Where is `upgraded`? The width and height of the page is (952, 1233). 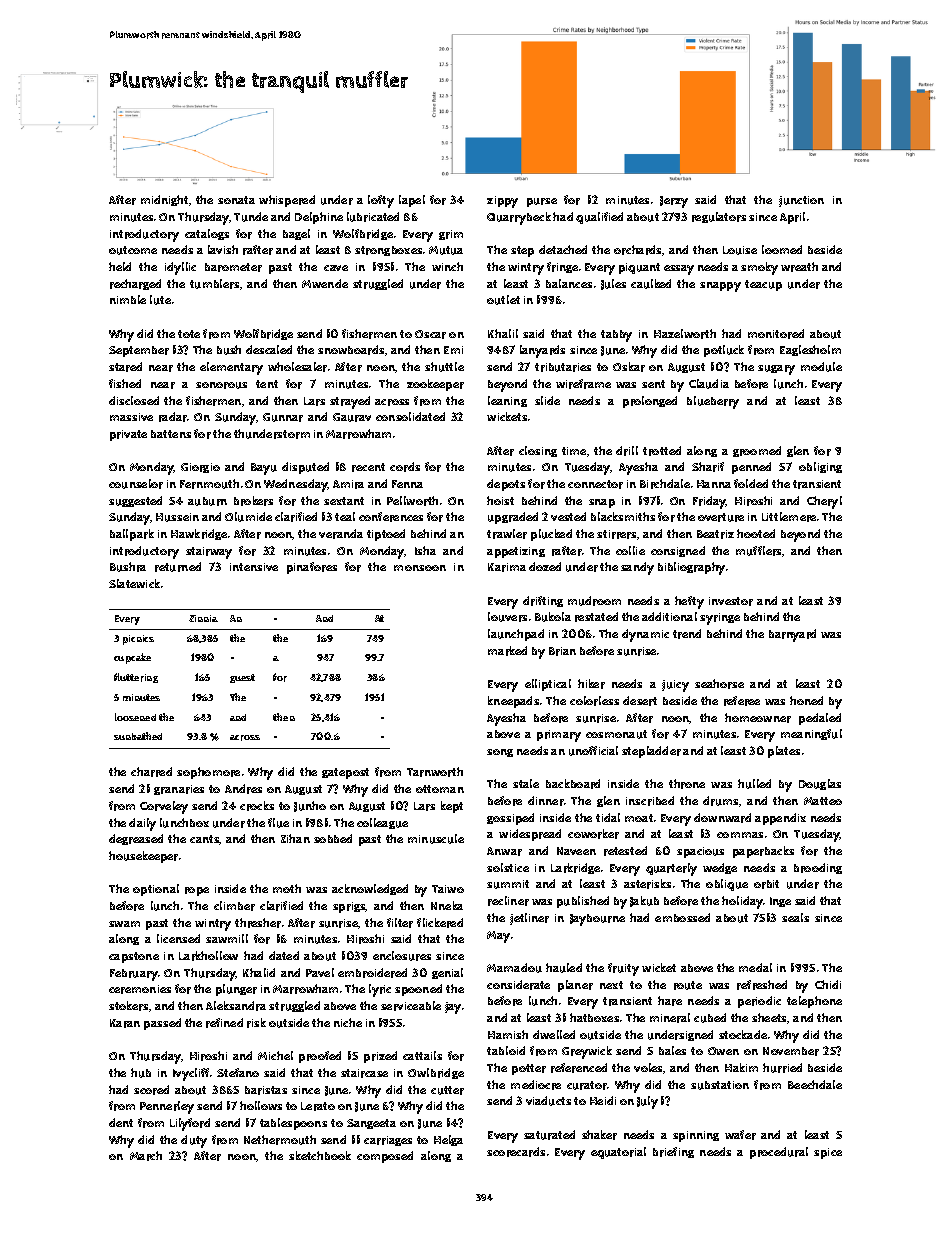
upgraded is located at coordinates (513, 518).
